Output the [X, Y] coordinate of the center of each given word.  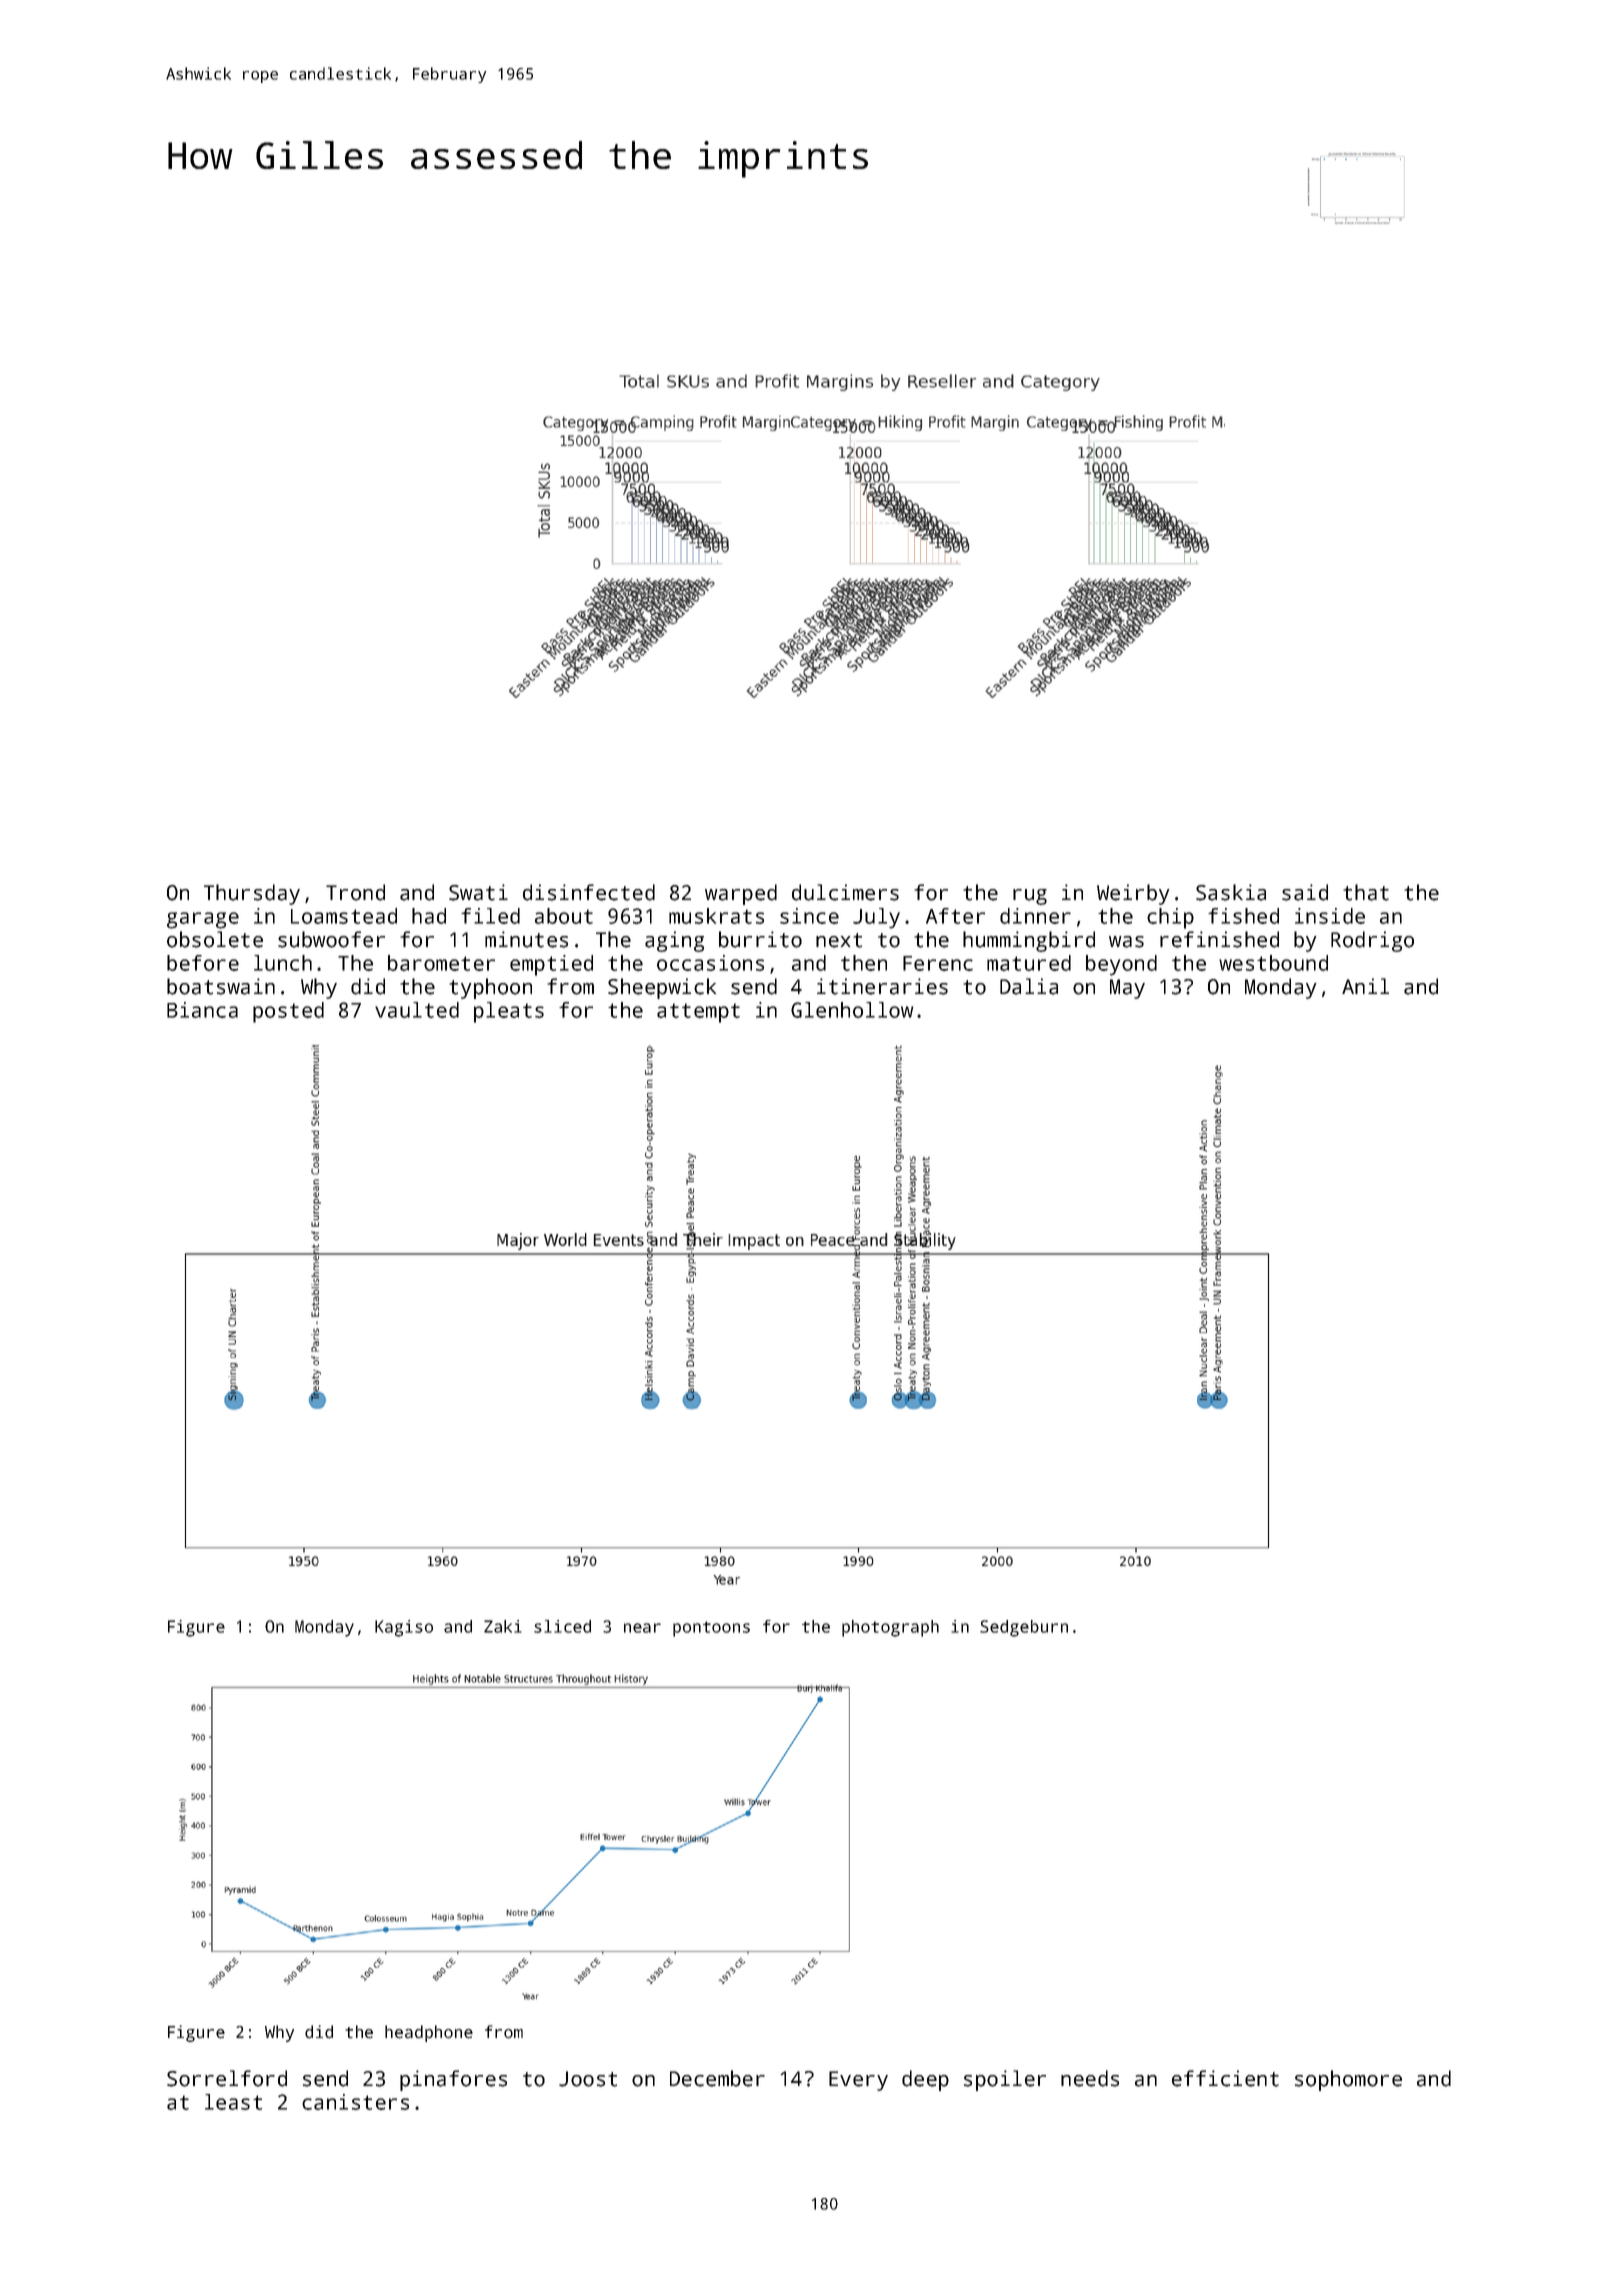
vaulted [417, 1010]
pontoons [711, 1629]
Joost [588, 2079]
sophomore [1348, 2080]
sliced [562, 1626]
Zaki [503, 1626]
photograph [890, 1628]
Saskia [1231, 892]
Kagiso [404, 1628]
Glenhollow [852, 1010]
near [642, 1628]
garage [203, 920]
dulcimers [845, 892]
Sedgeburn [1024, 1628]
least [233, 2102]
